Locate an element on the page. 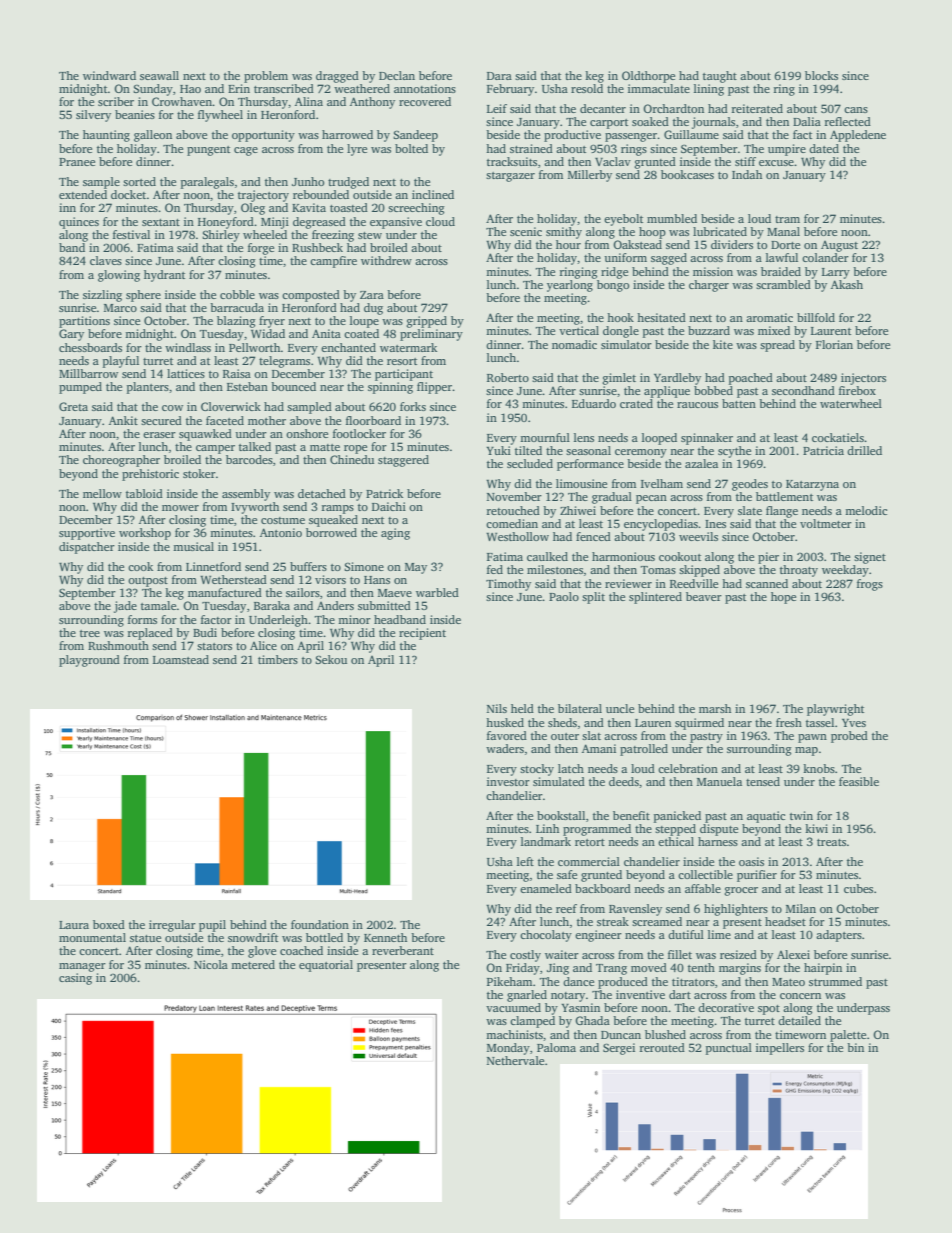  cubes is located at coordinates (858, 888).
